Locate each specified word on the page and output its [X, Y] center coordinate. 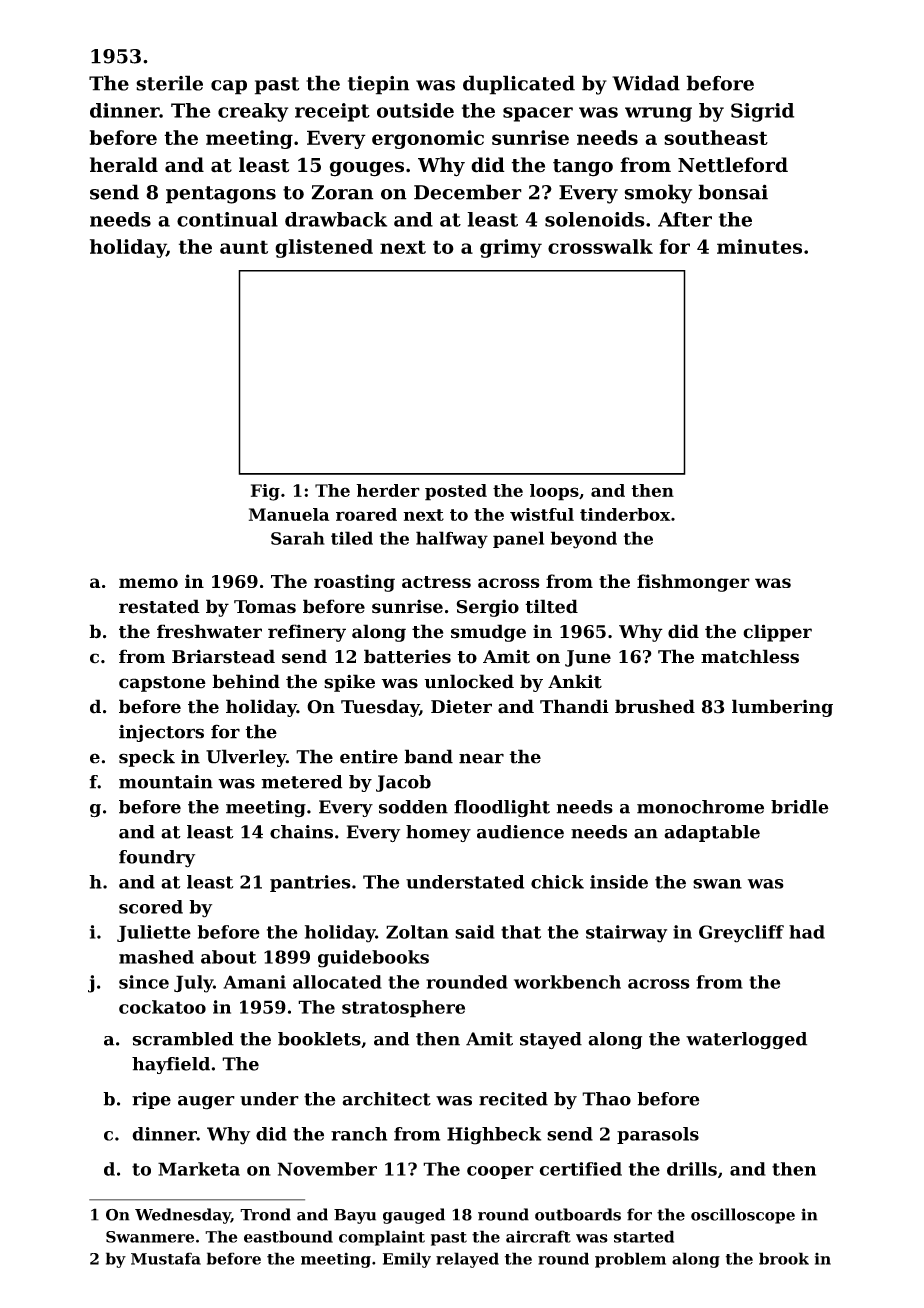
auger [206, 1103]
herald [124, 165]
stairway [626, 934]
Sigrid [762, 112]
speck [147, 758]
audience [520, 832]
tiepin [378, 85]
